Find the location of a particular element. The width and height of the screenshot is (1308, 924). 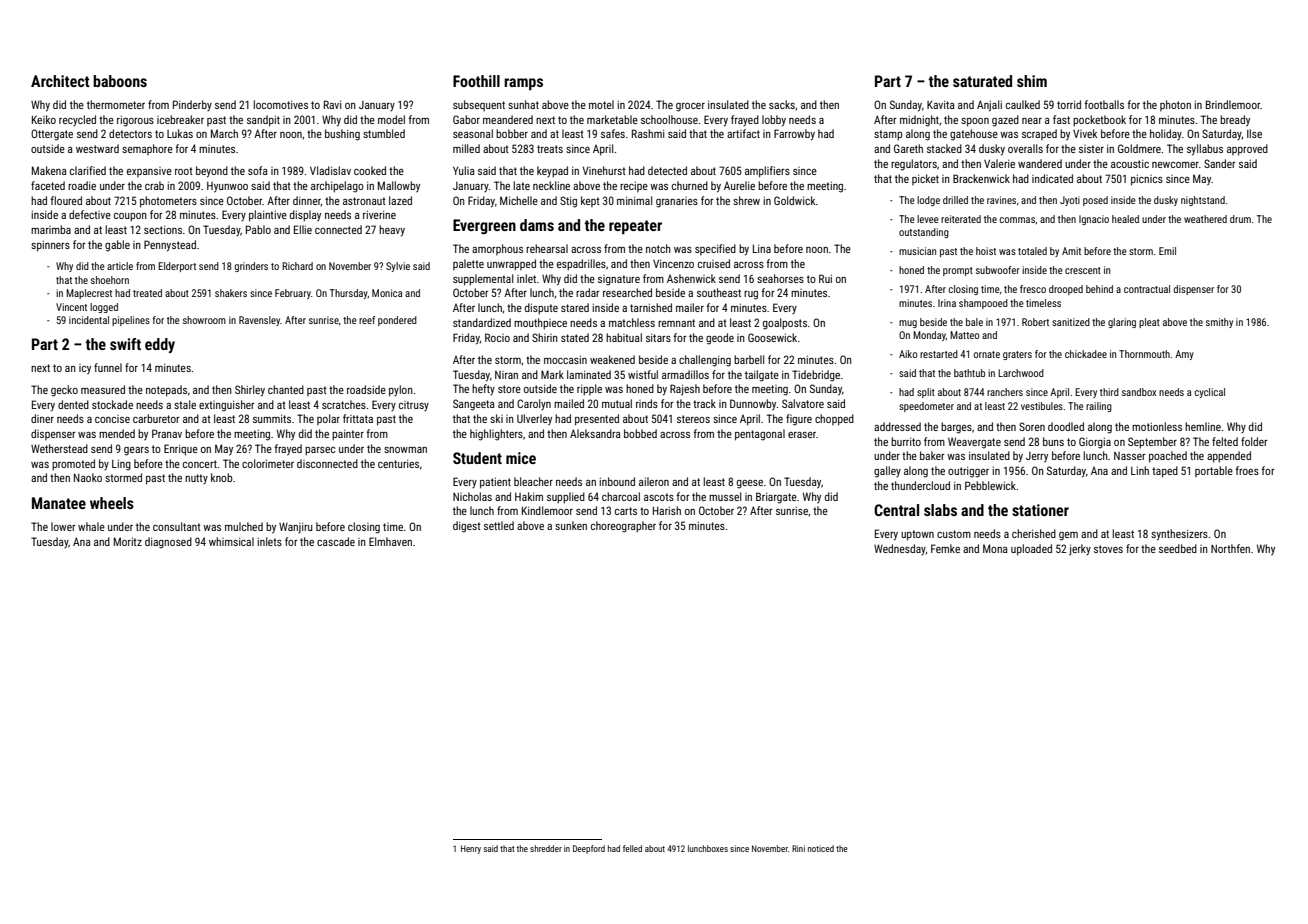

taped is located at coordinates (1165, 472).
